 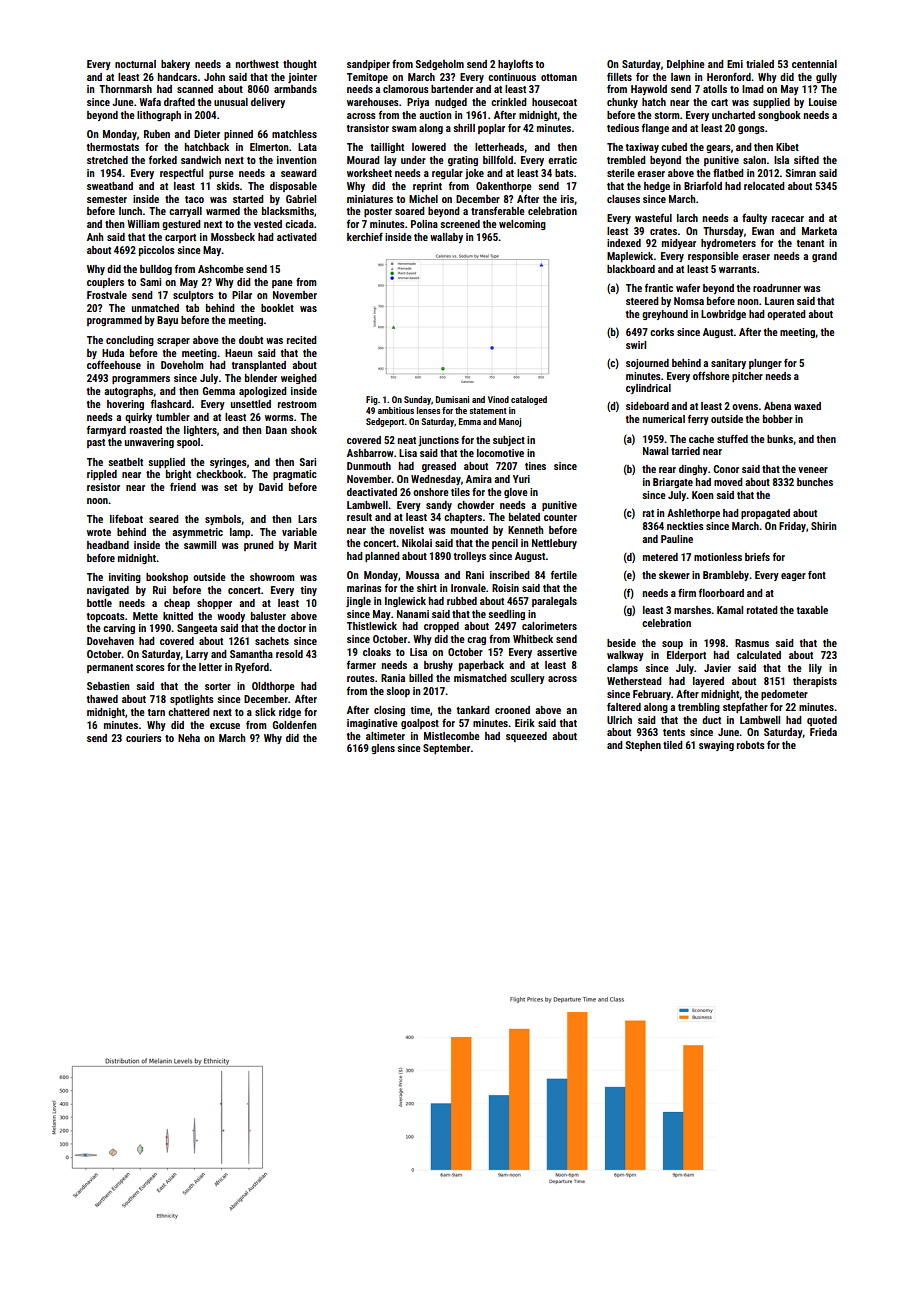 What do you see at coordinates (99, 532) in the screenshot?
I see `wrote` at bounding box center [99, 532].
